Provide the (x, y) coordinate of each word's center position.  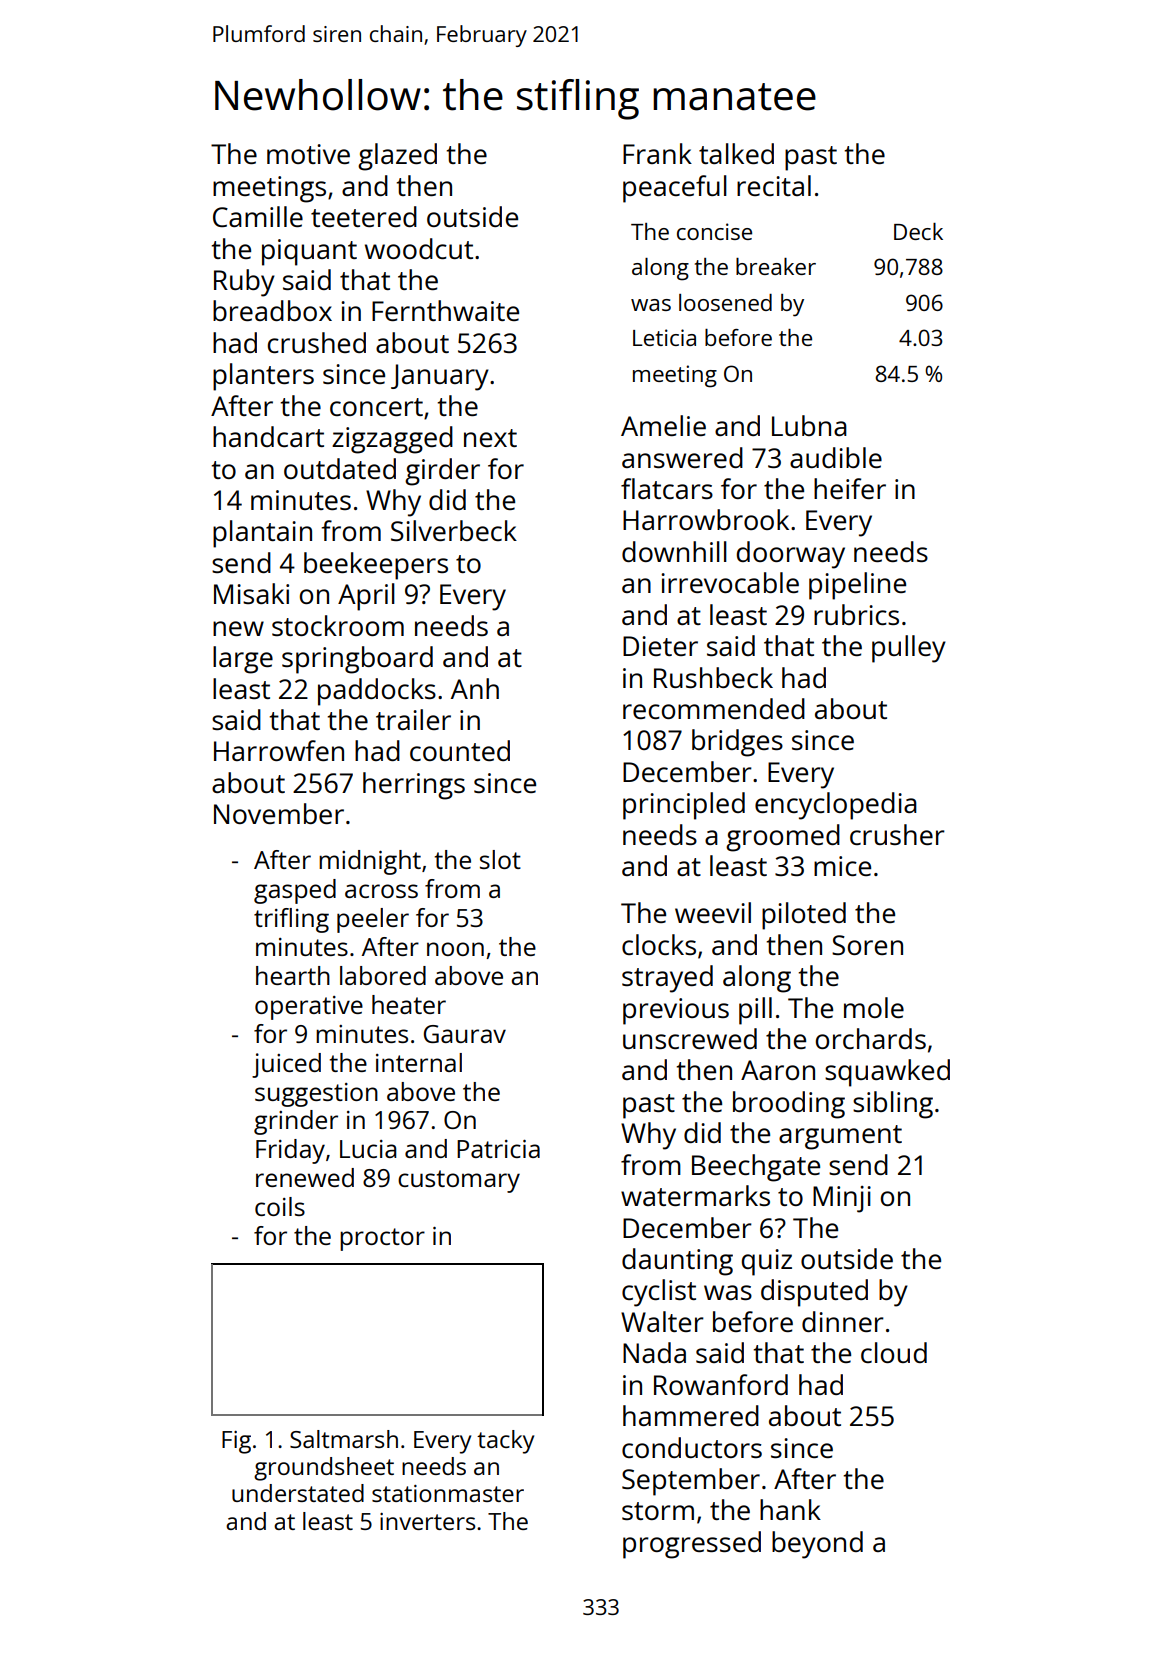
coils (280, 1206)
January (440, 377)
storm (658, 1511)
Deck (918, 231)
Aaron (778, 1070)
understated (298, 1493)
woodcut (419, 248)
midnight (370, 862)
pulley (909, 649)
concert (376, 407)
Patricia (498, 1149)
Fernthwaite (445, 310)
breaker (776, 266)
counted (460, 750)
